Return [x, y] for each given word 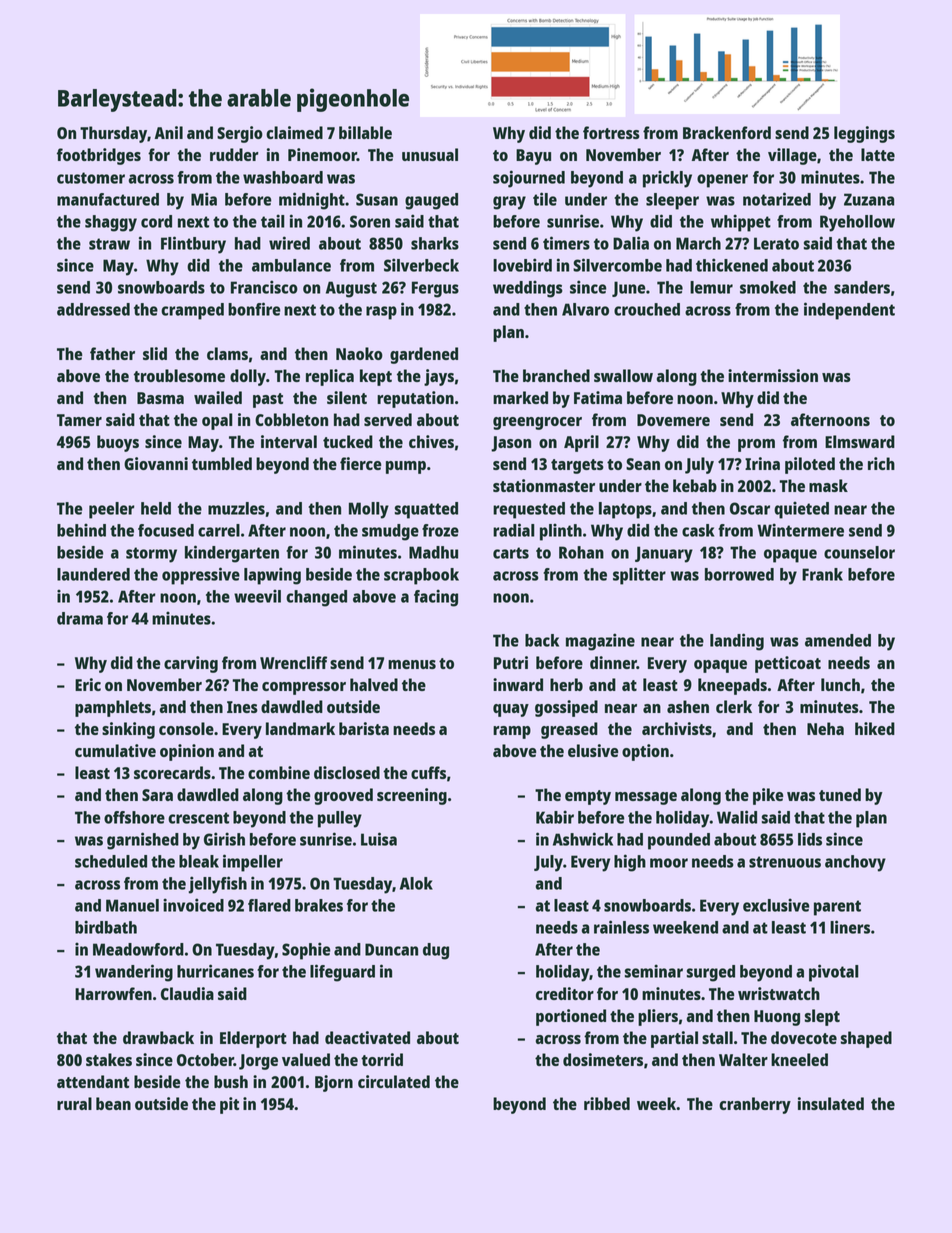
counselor [859, 552]
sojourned [529, 179]
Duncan [391, 949]
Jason [511, 444]
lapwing [272, 576]
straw [109, 244]
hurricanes [215, 971]
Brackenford [727, 132]
